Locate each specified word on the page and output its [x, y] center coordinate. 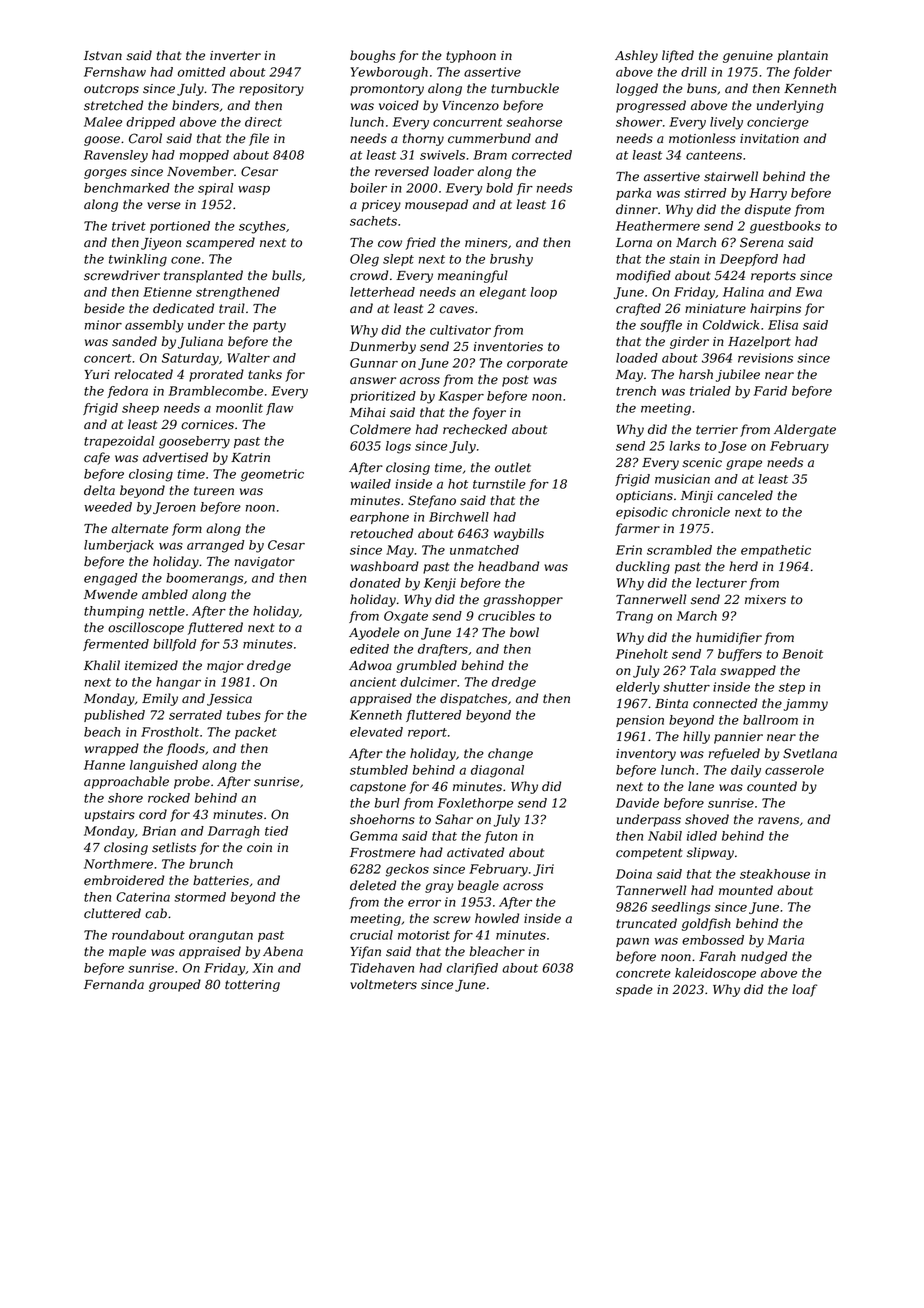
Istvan [103, 56]
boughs [373, 56]
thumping [114, 612]
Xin [262, 968]
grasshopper [523, 600]
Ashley [636, 56]
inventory [646, 755]
